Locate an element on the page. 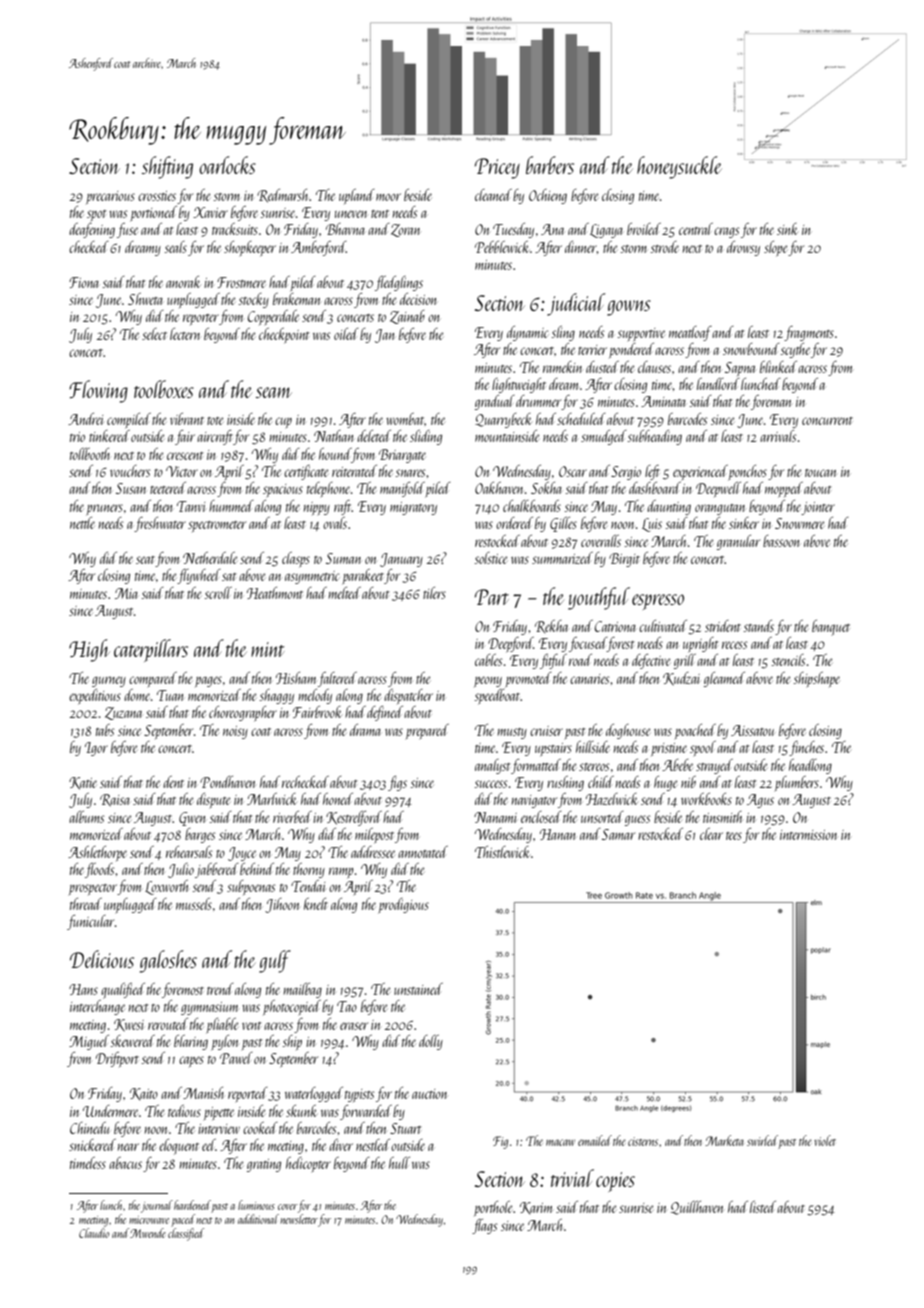  diver is located at coordinates (341, 1145).
